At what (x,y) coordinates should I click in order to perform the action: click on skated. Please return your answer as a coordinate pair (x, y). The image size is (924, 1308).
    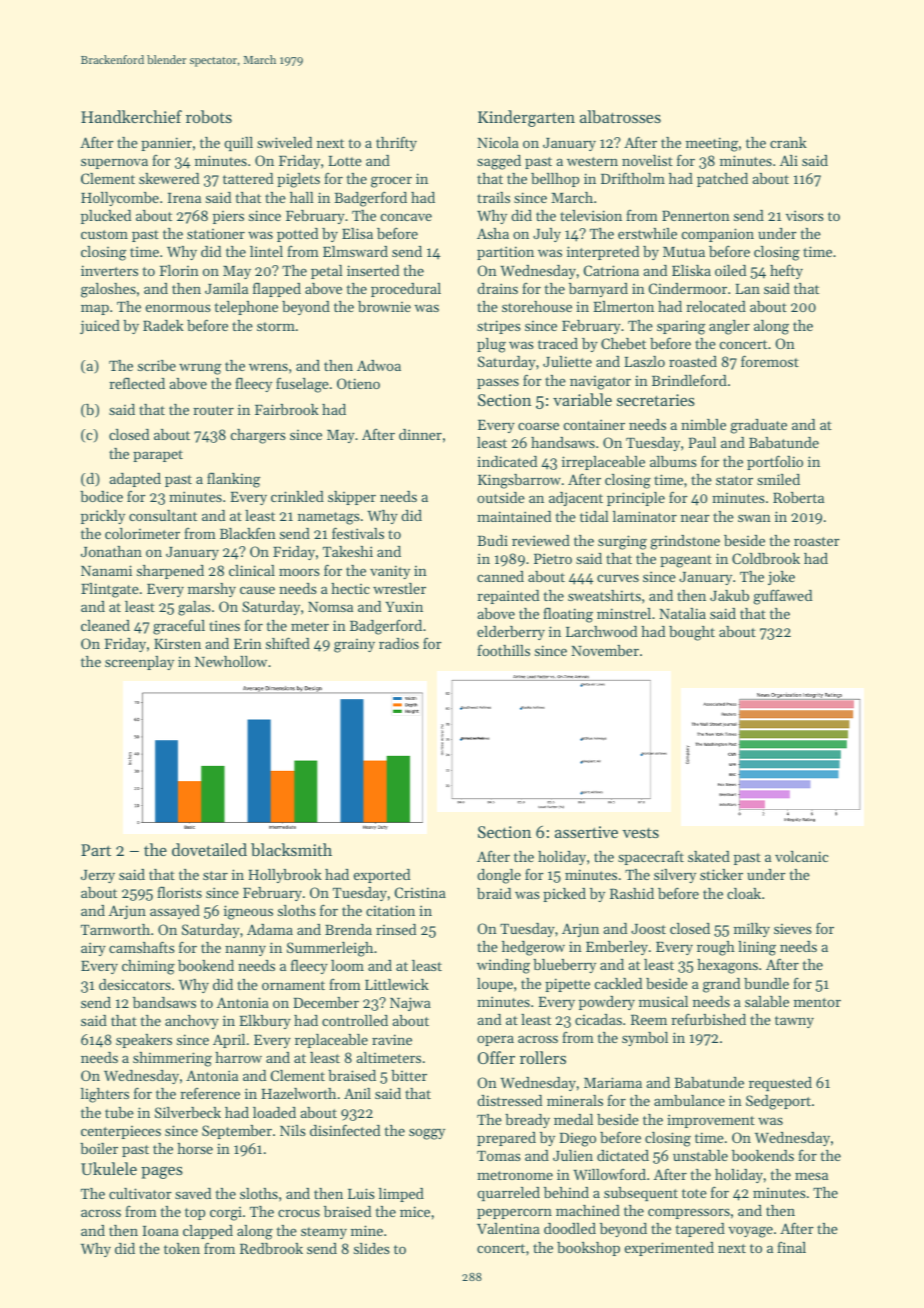
    Looking at the image, I should click on (709, 856).
